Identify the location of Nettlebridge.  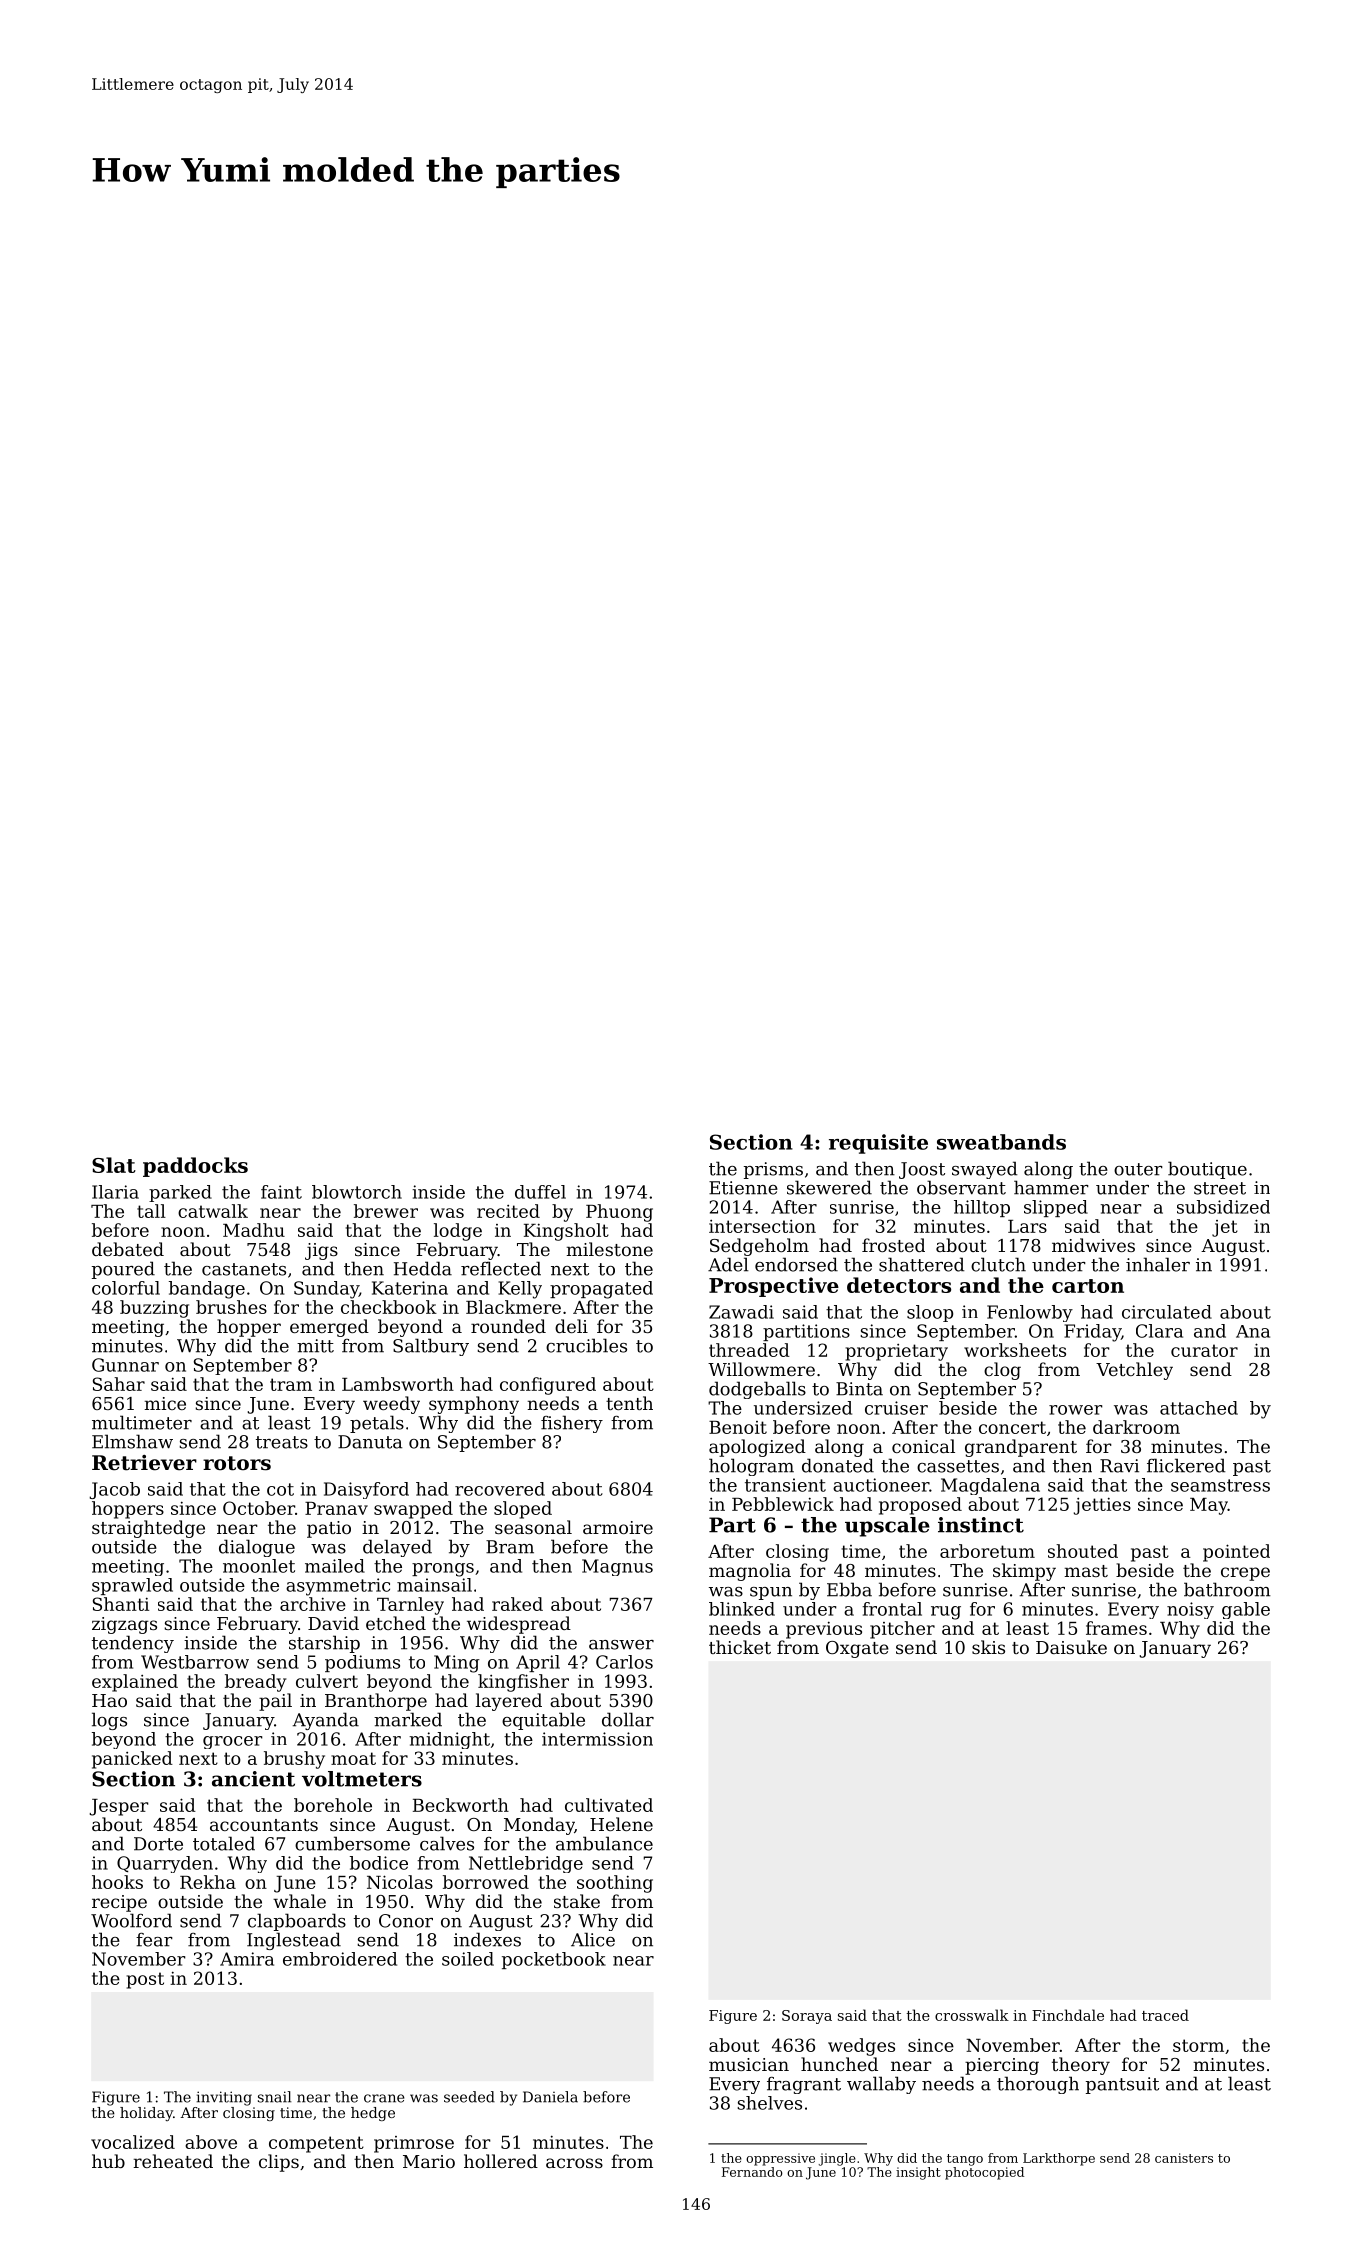
(526, 1864).
